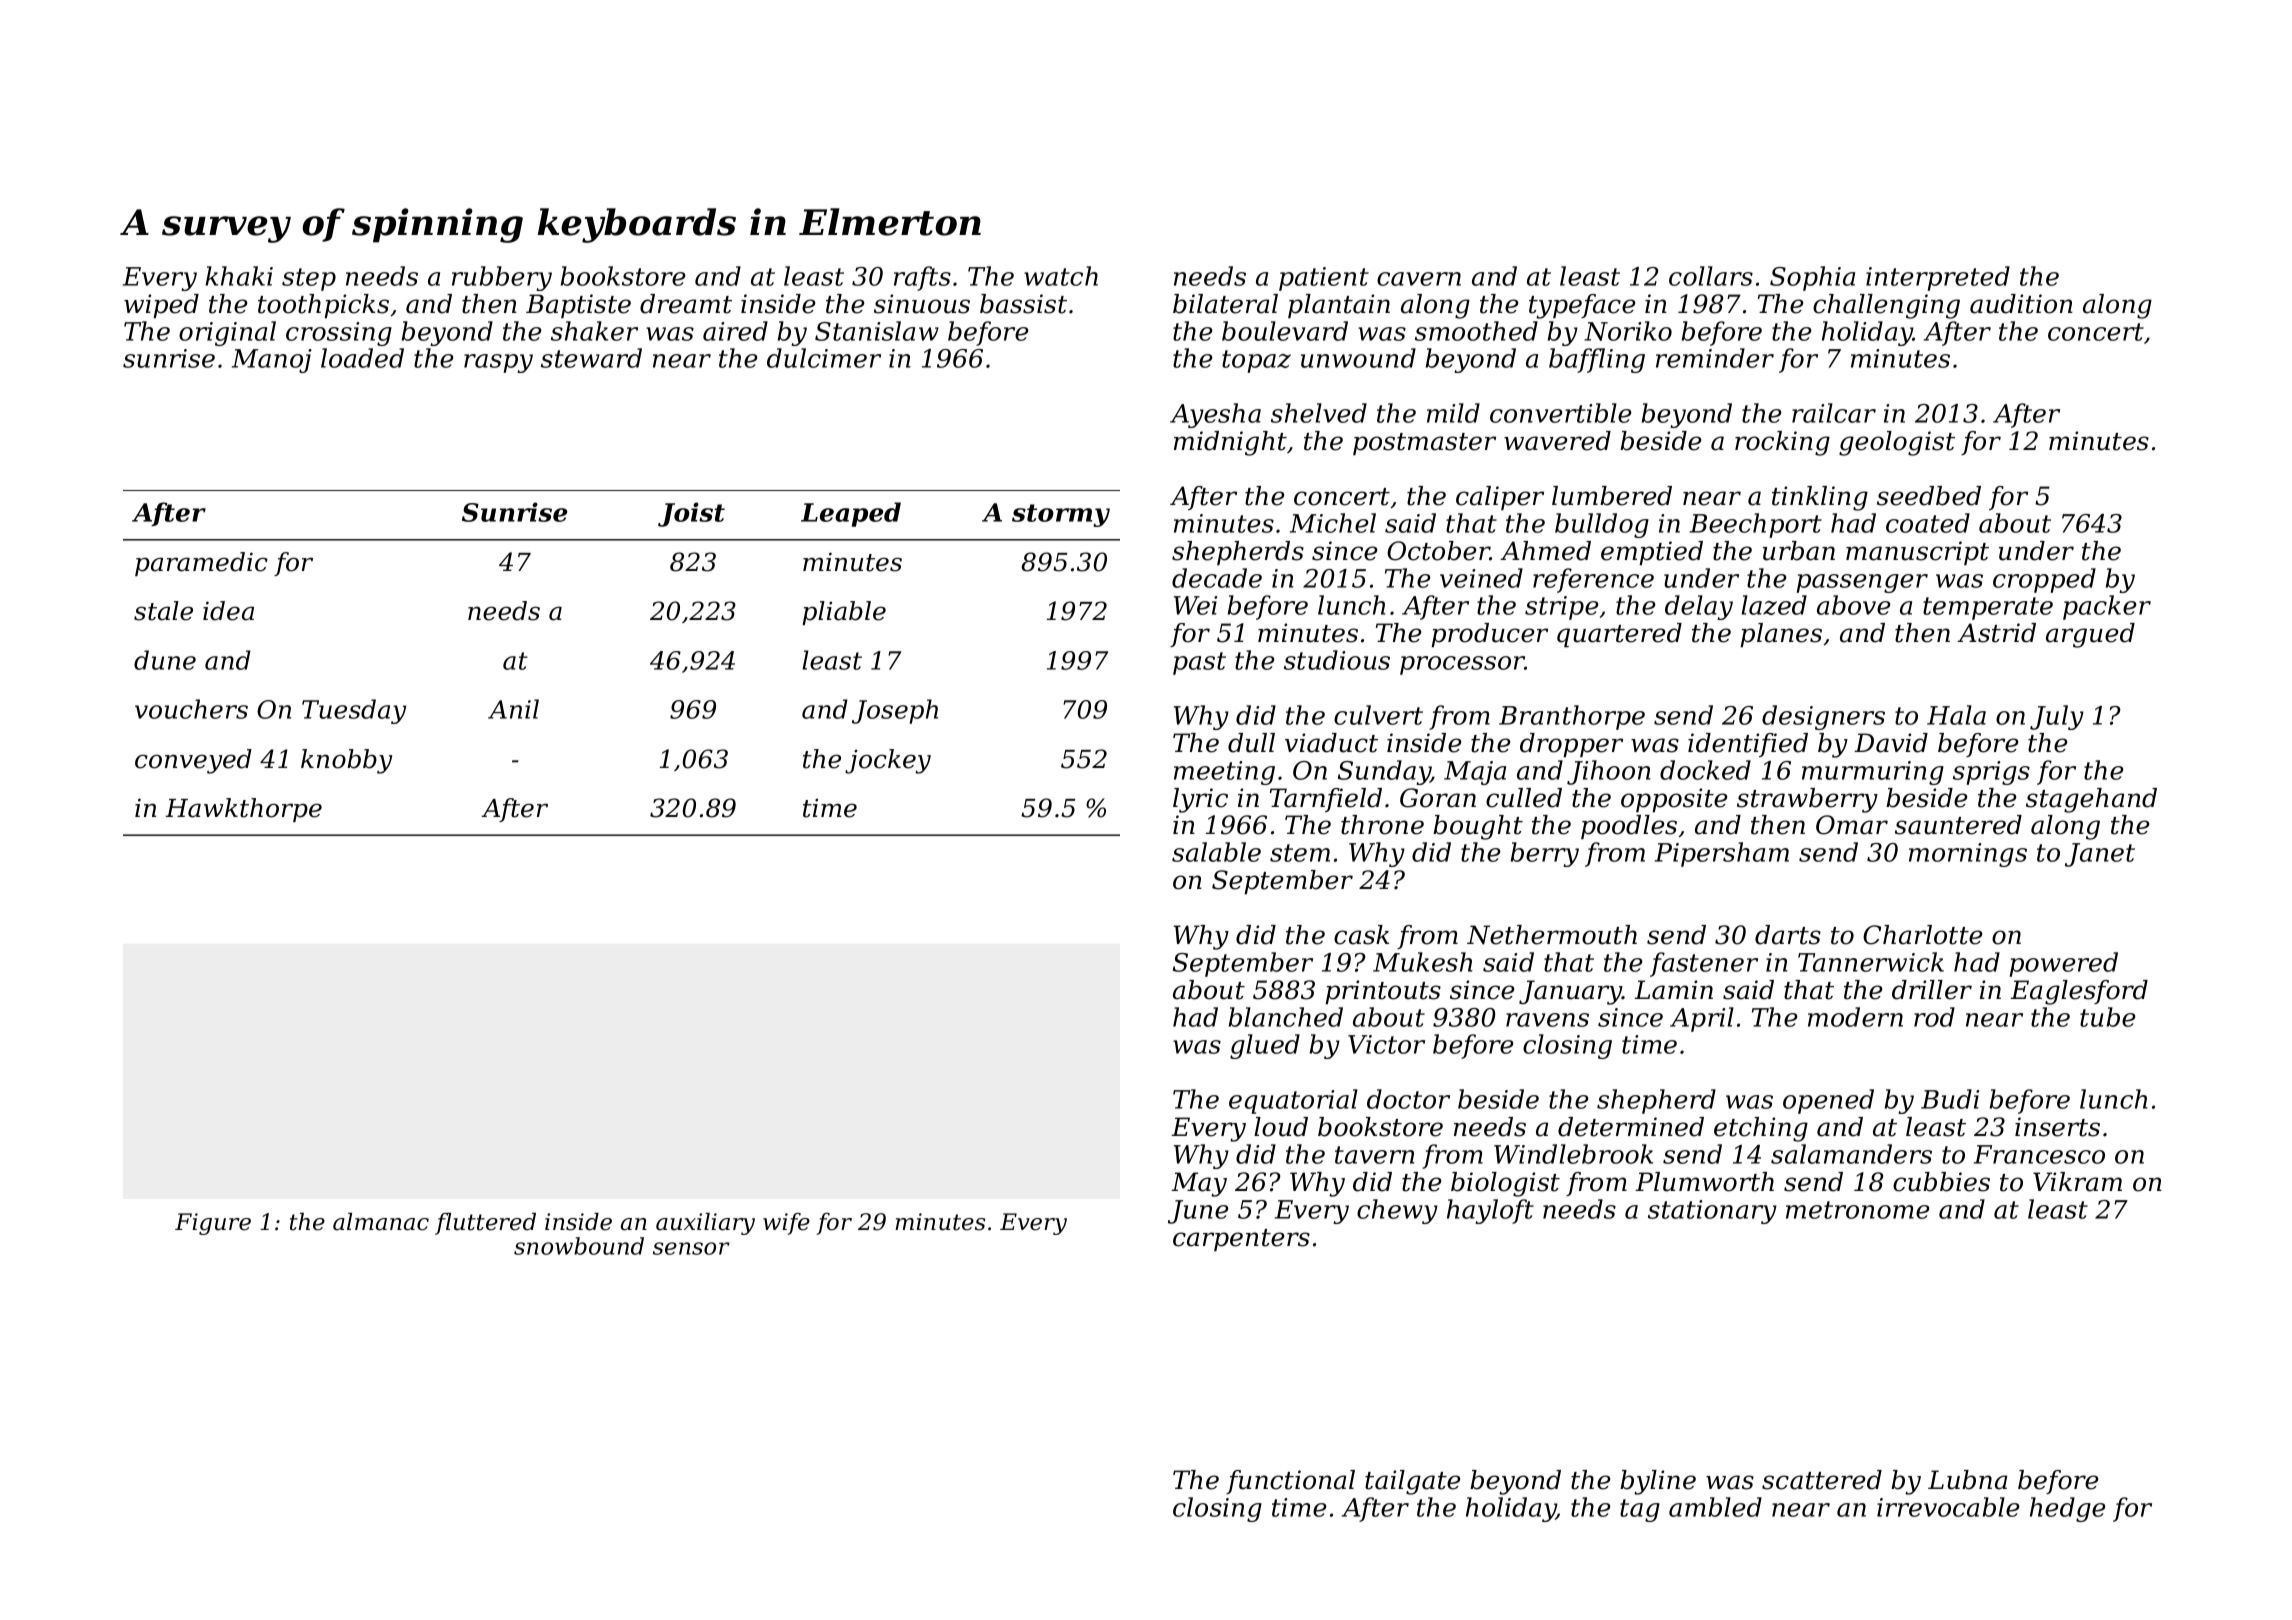 The height and width of the image is (1620, 2292). I want to click on Vikram, so click(2077, 1182).
